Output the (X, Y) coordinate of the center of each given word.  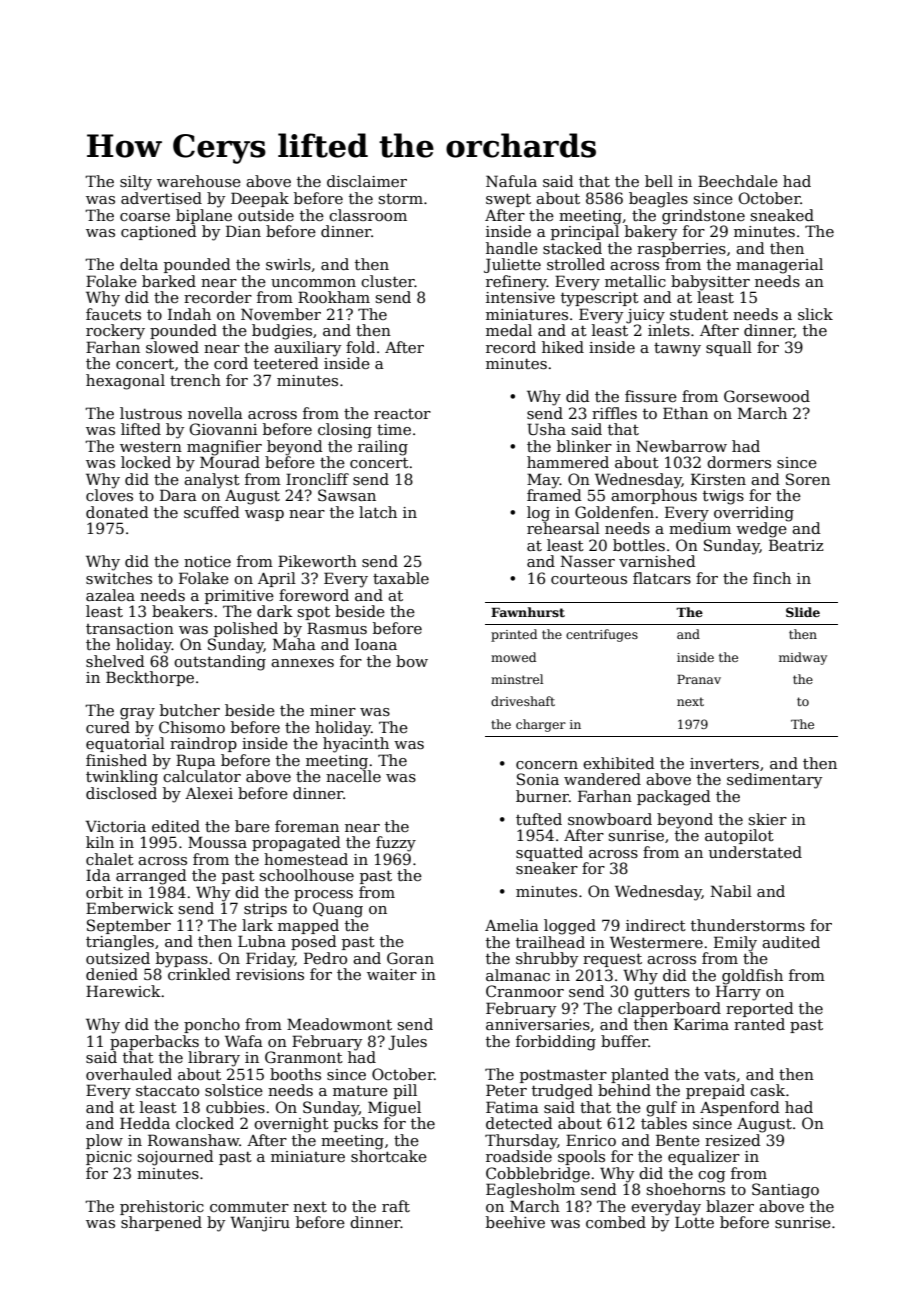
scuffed (212, 512)
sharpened (161, 1223)
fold (360, 347)
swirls (288, 264)
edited (176, 826)
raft (396, 1206)
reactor (402, 414)
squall (729, 348)
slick (815, 314)
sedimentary (774, 781)
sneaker (547, 868)
